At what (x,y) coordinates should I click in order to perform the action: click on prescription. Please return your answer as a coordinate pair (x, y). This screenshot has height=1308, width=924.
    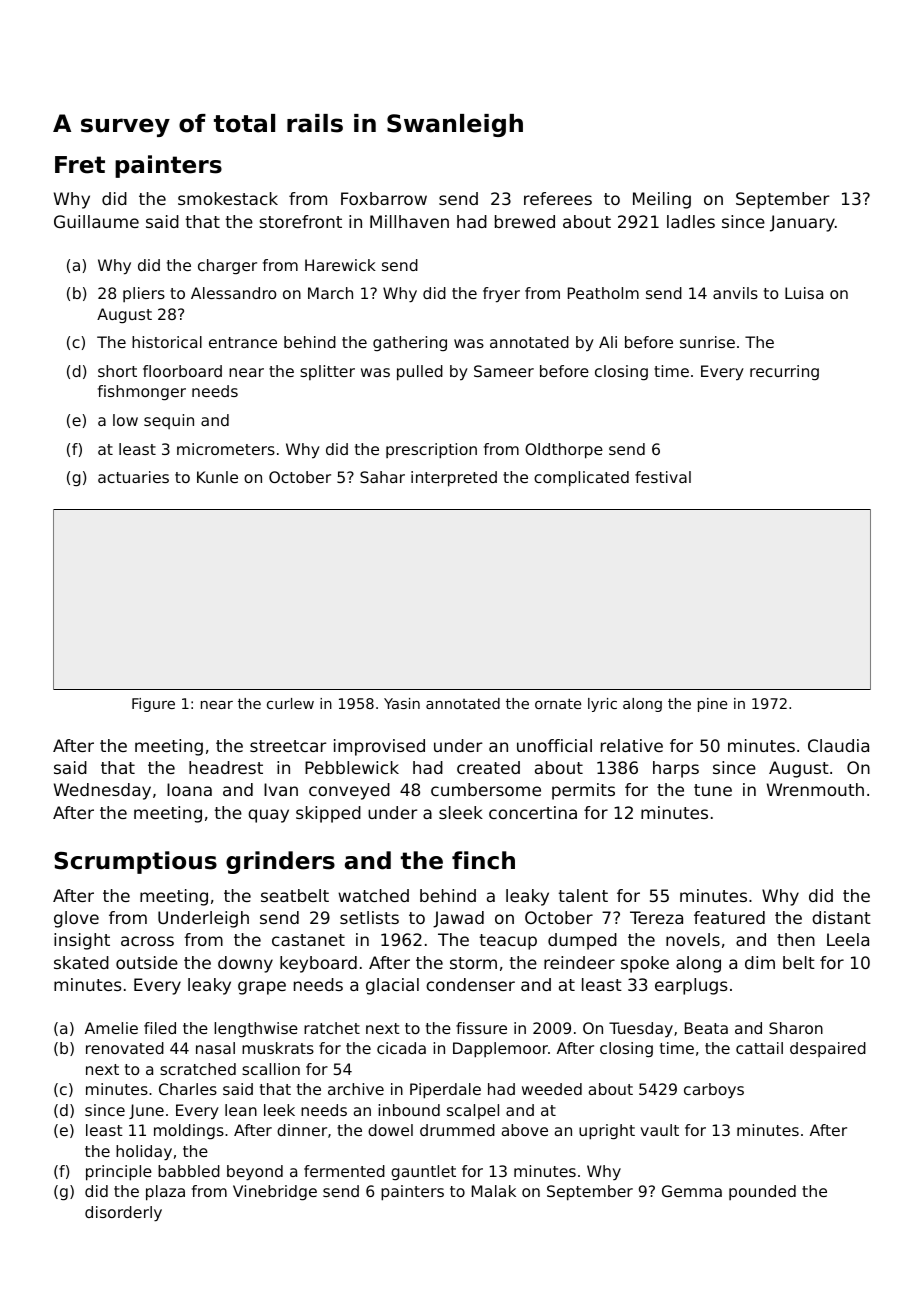
    Looking at the image, I should click on (431, 451).
